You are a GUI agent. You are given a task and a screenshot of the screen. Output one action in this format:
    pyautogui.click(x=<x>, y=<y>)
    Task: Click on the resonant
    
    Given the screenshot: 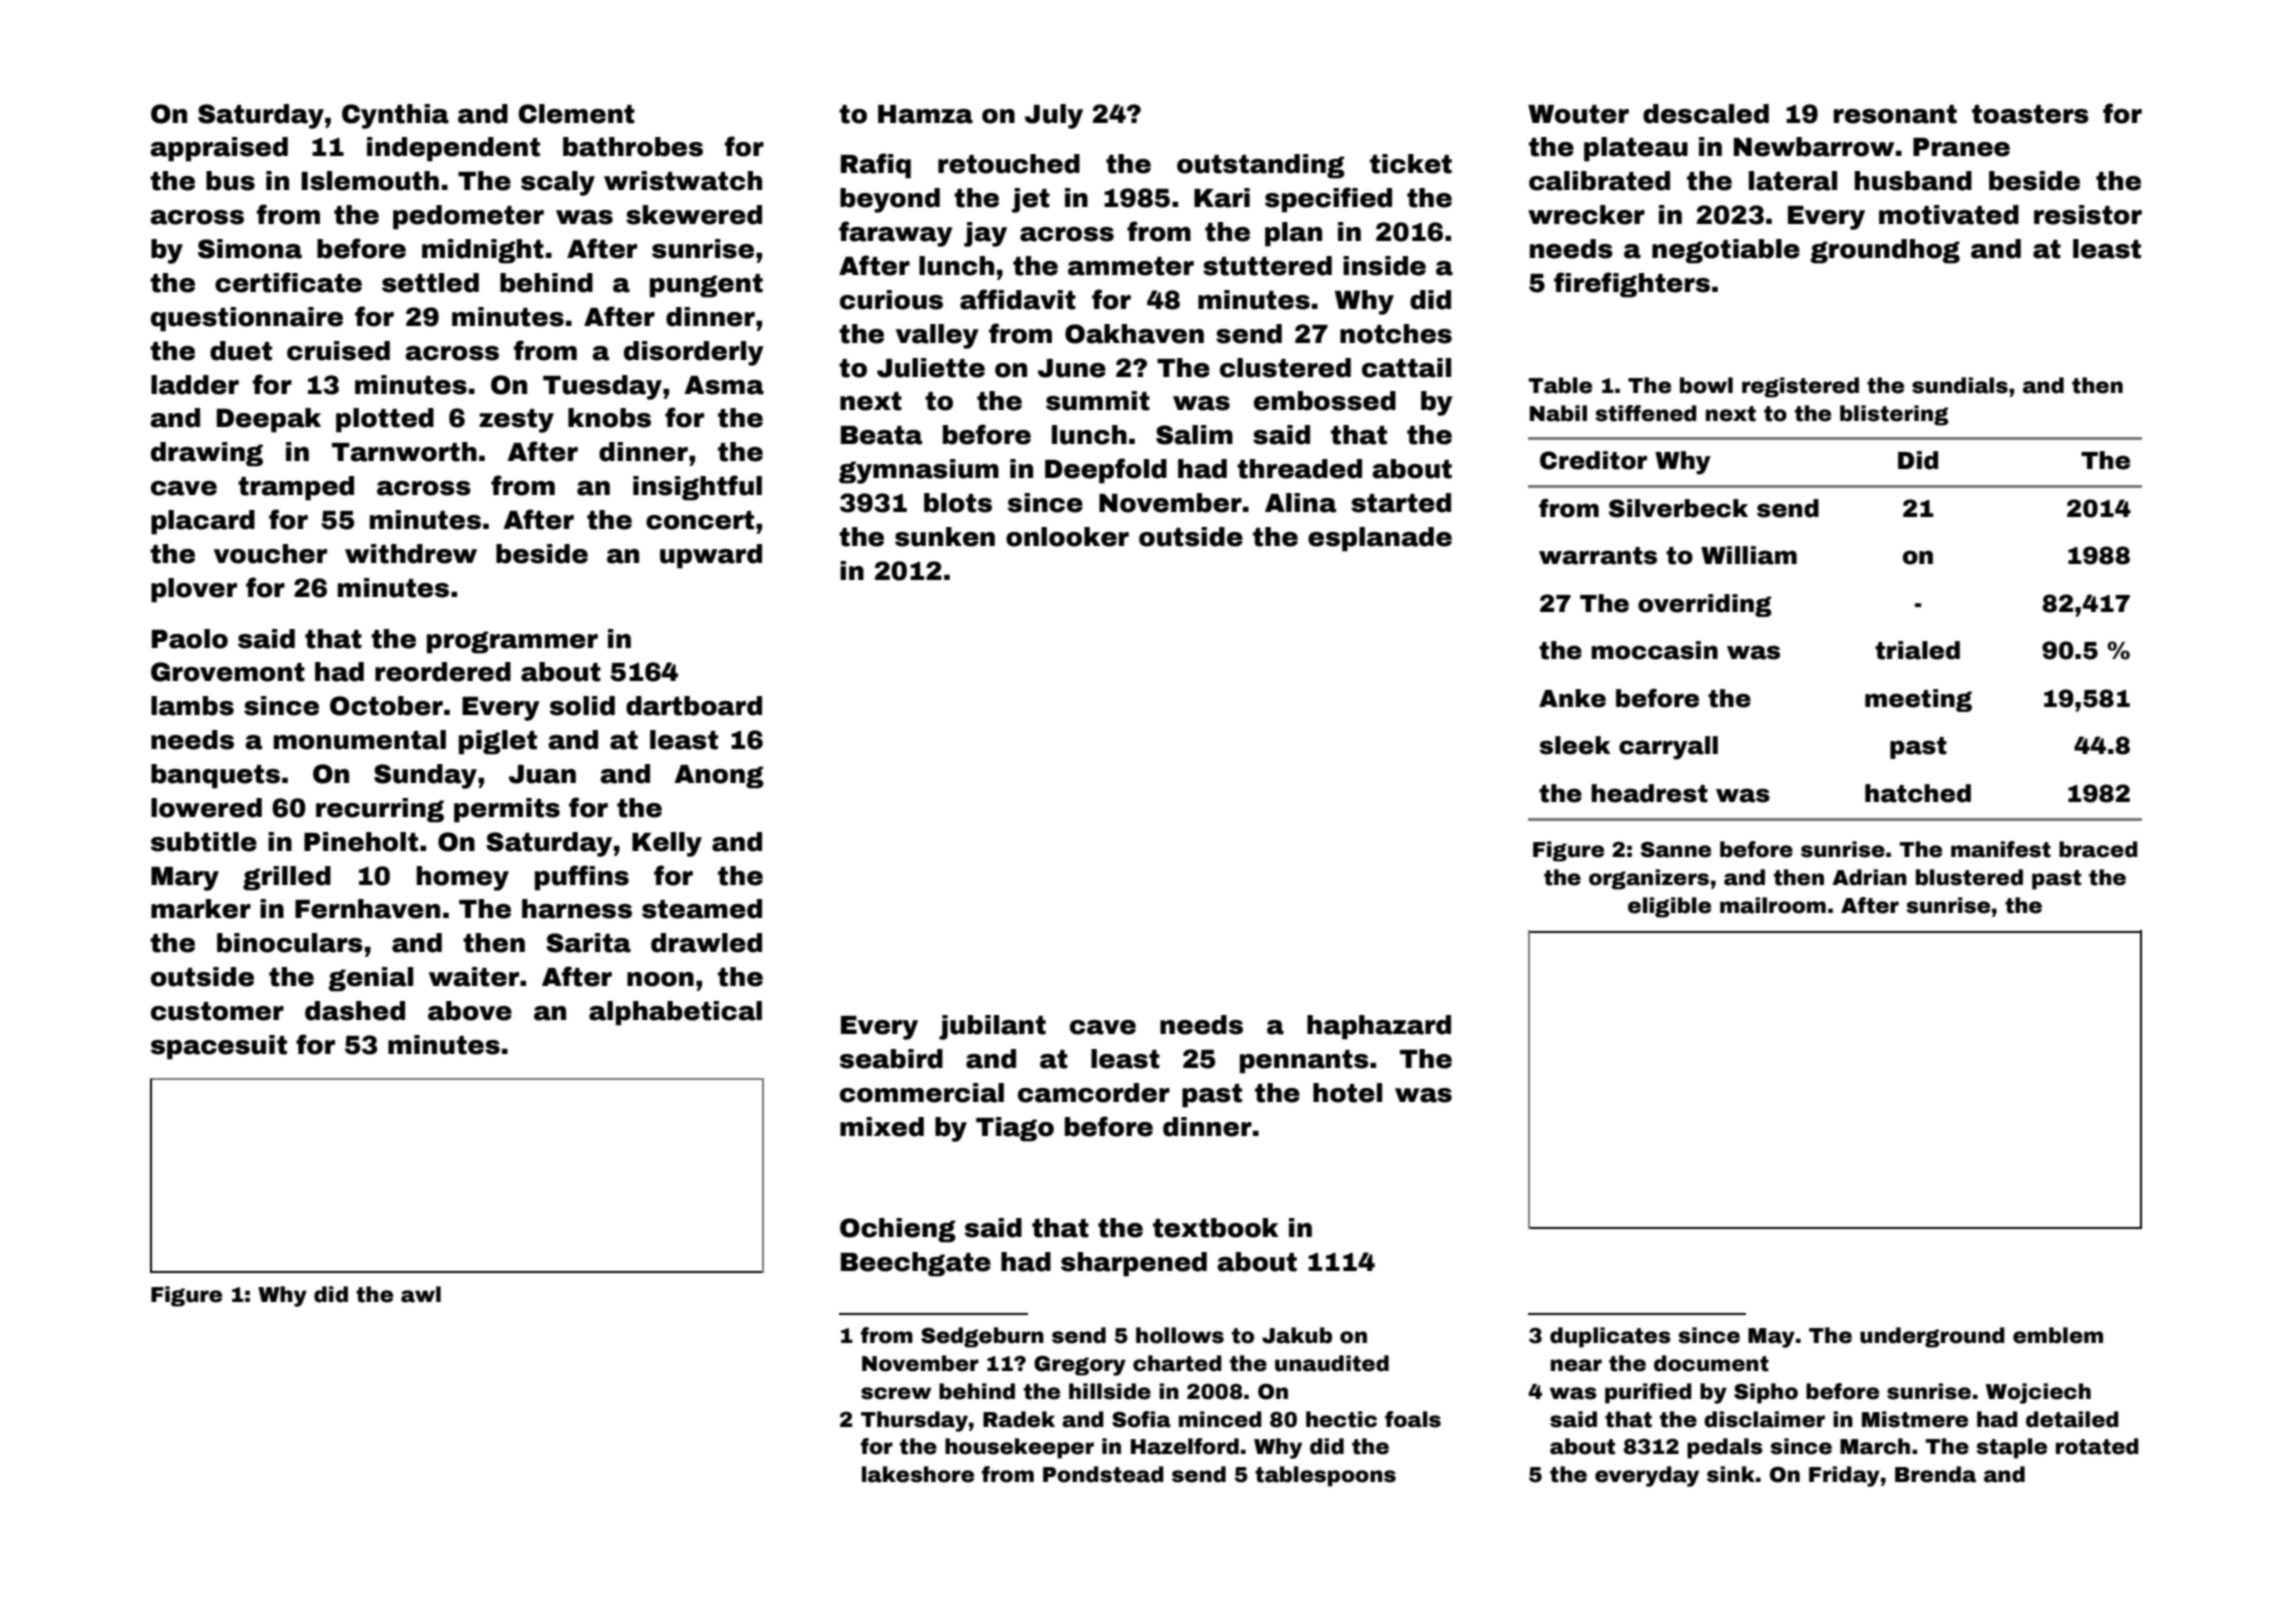 What is the action you would take?
    pyautogui.click(x=1895, y=114)
